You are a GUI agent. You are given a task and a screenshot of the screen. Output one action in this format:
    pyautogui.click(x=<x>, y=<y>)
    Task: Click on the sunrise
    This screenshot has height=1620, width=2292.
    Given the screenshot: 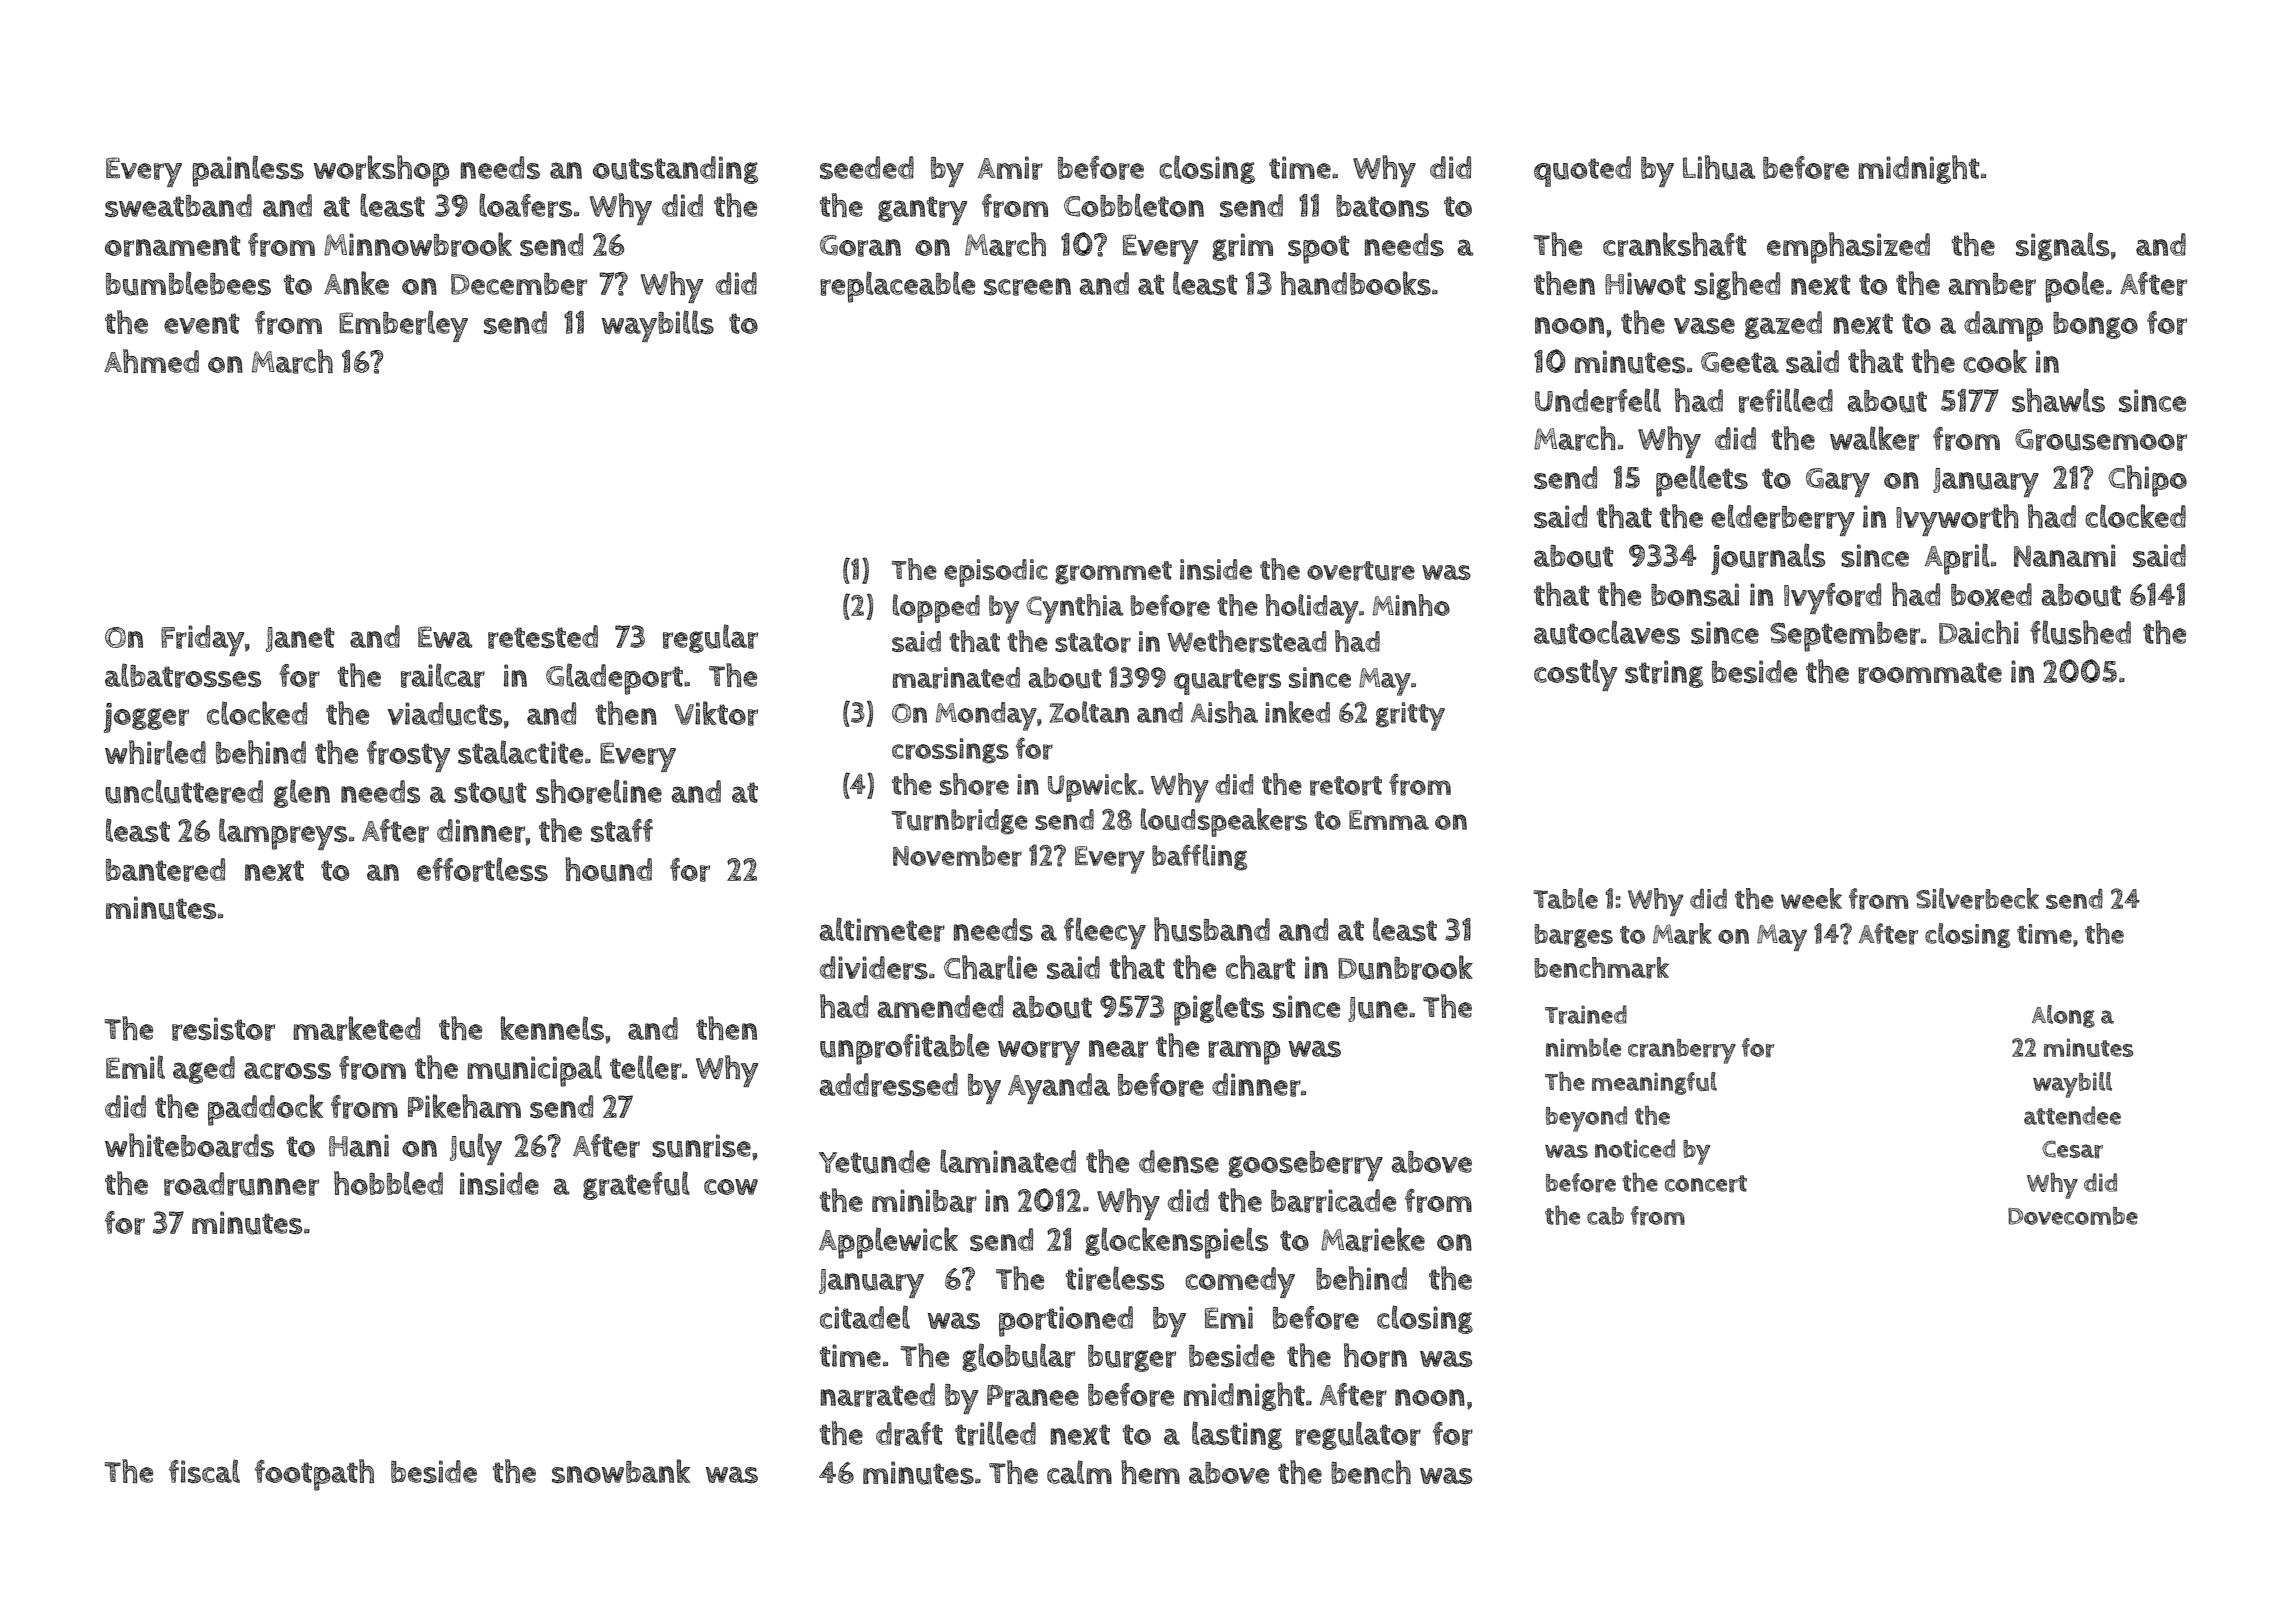 What is the action you would take?
    pyautogui.click(x=701, y=1146)
